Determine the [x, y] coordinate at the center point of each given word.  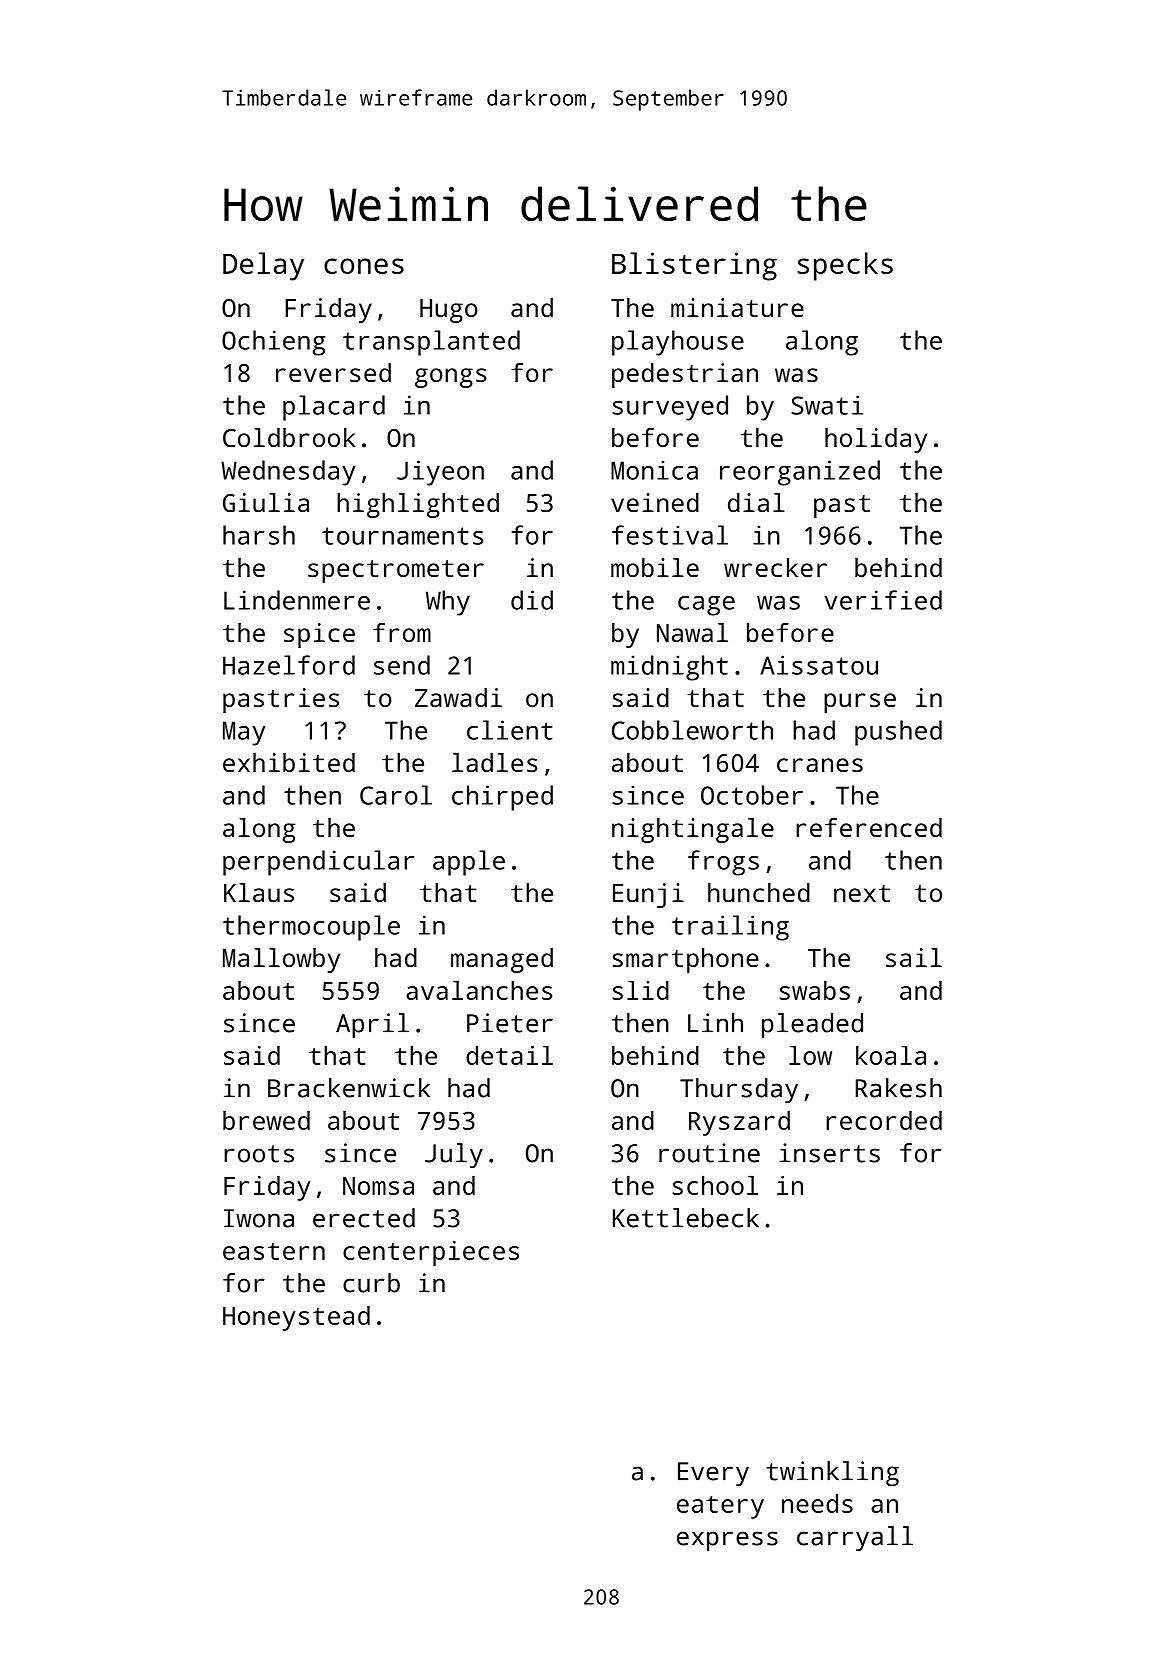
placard [334, 408]
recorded [884, 1120]
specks [845, 266]
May [244, 733]
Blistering [694, 266]
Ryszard [739, 1123]
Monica [654, 470]
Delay [263, 266]
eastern [274, 1251]
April [372, 1026]
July [454, 1155]
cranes [820, 765]
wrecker [775, 567]
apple [469, 863]
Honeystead [296, 1318]
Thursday [739, 1090]
